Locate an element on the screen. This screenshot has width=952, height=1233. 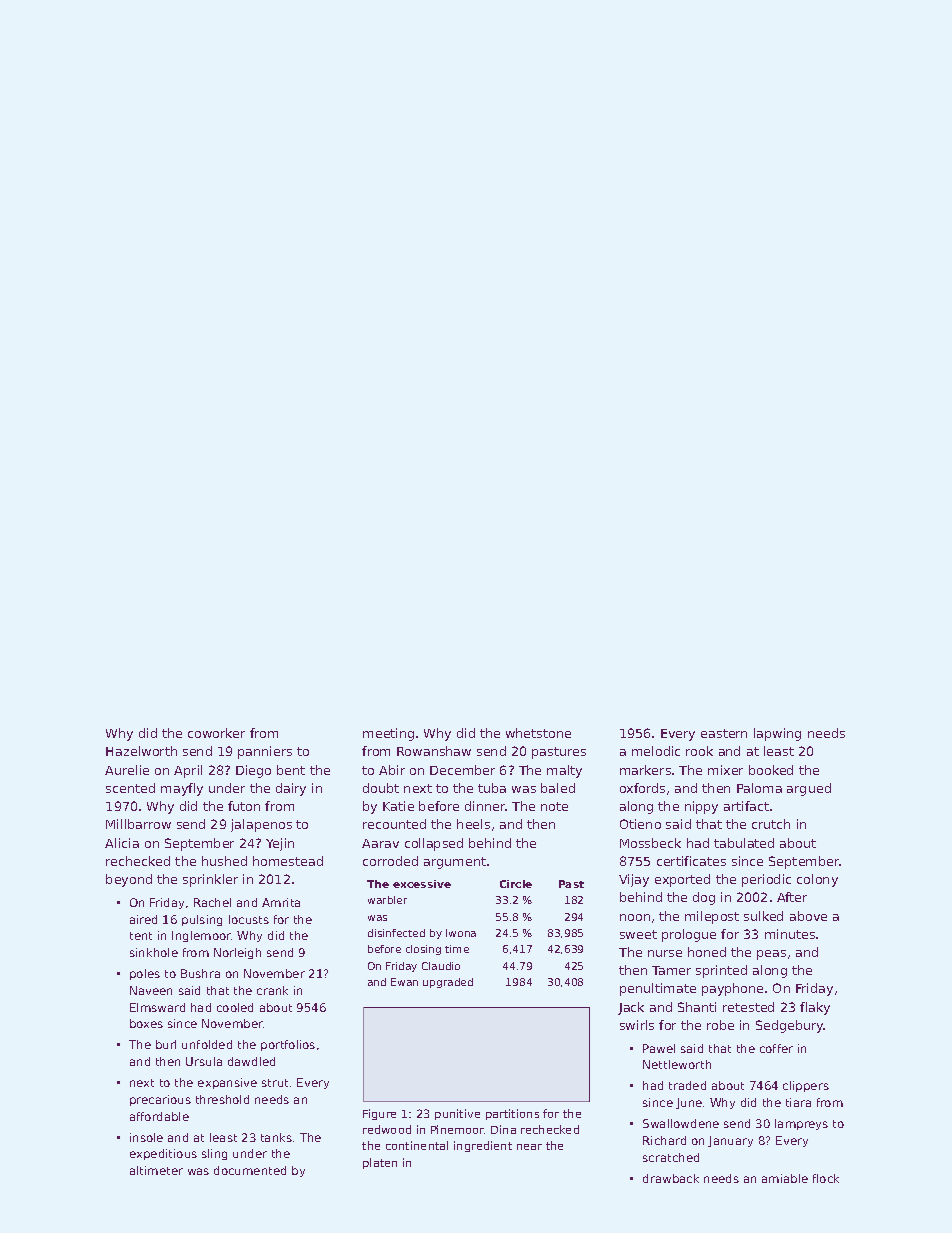
dairy is located at coordinates (291, 789).
